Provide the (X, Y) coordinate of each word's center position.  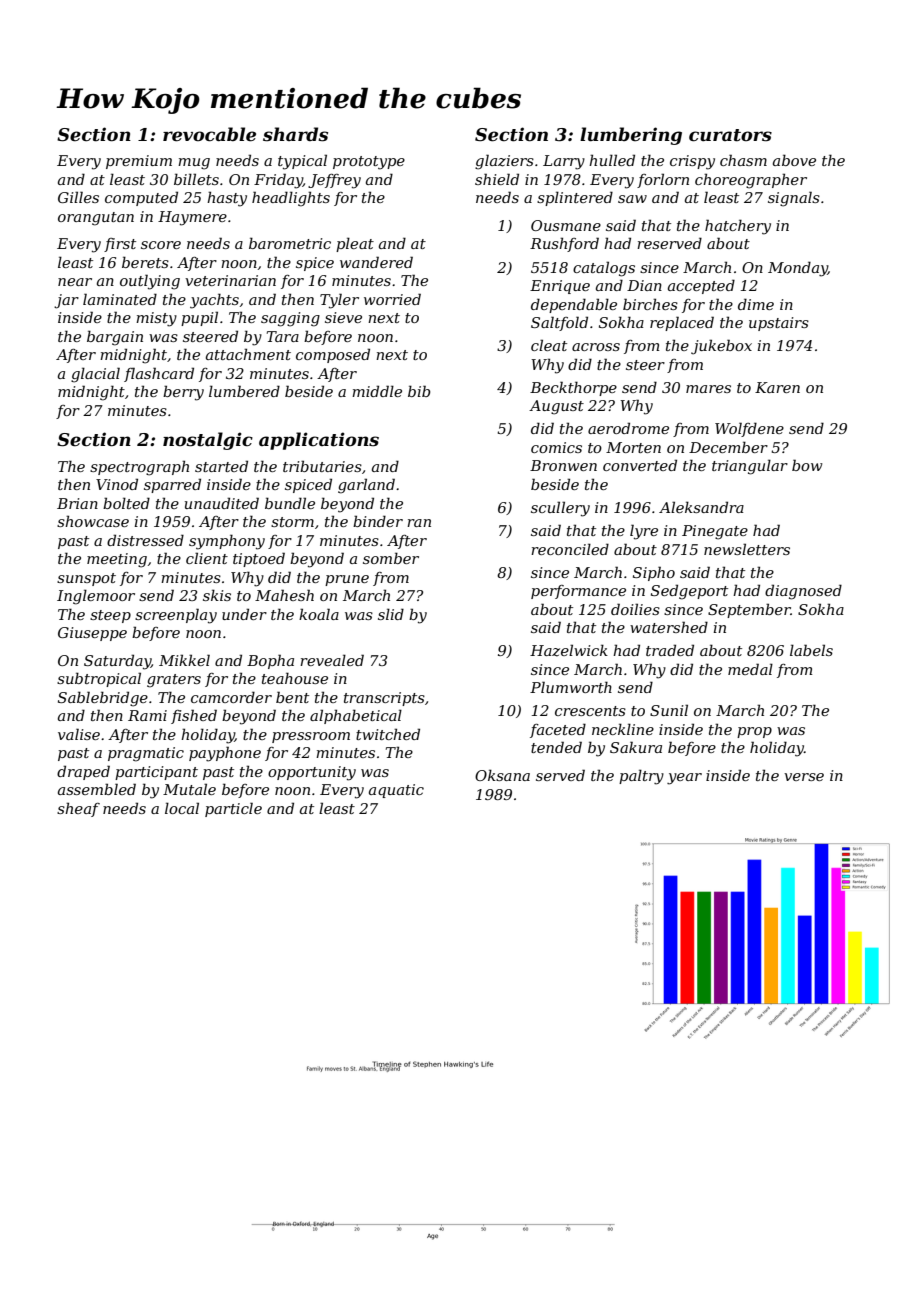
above (794, 160)
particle (233, 809)
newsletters (747, 549)
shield (497, 179)
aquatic (396, 791)
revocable (209, 134)
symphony (227, 542)
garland (366, 486)
